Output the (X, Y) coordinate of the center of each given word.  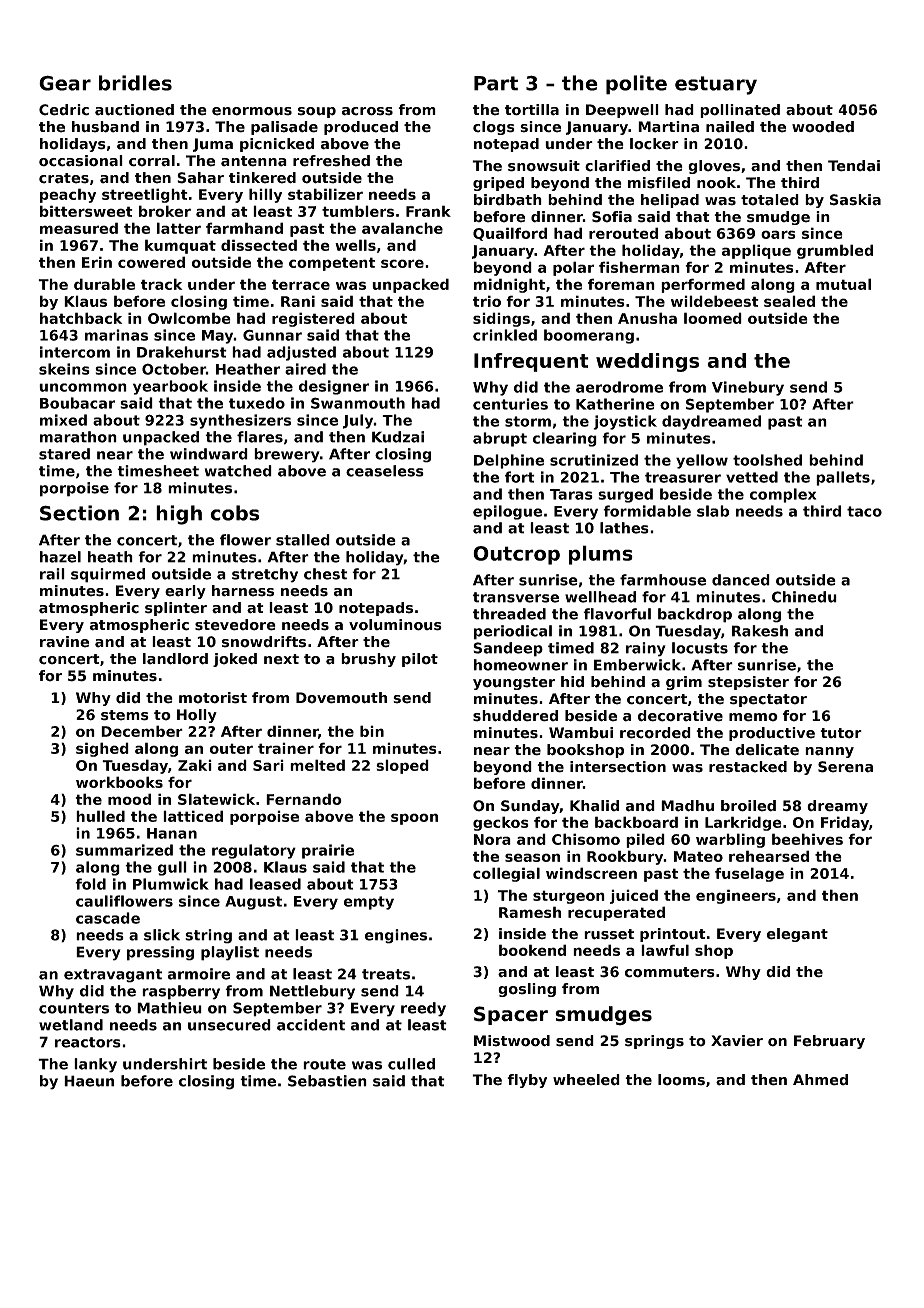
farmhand (244, 228)
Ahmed (820, 1080)
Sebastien (327, 1081)
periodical (513, 632)
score (402, 263)
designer (334, 387)
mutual (843, 284)
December (142, 731)
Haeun (89, 1081)
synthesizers (240, 421)
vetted (752, 477)
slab (713, 511)
